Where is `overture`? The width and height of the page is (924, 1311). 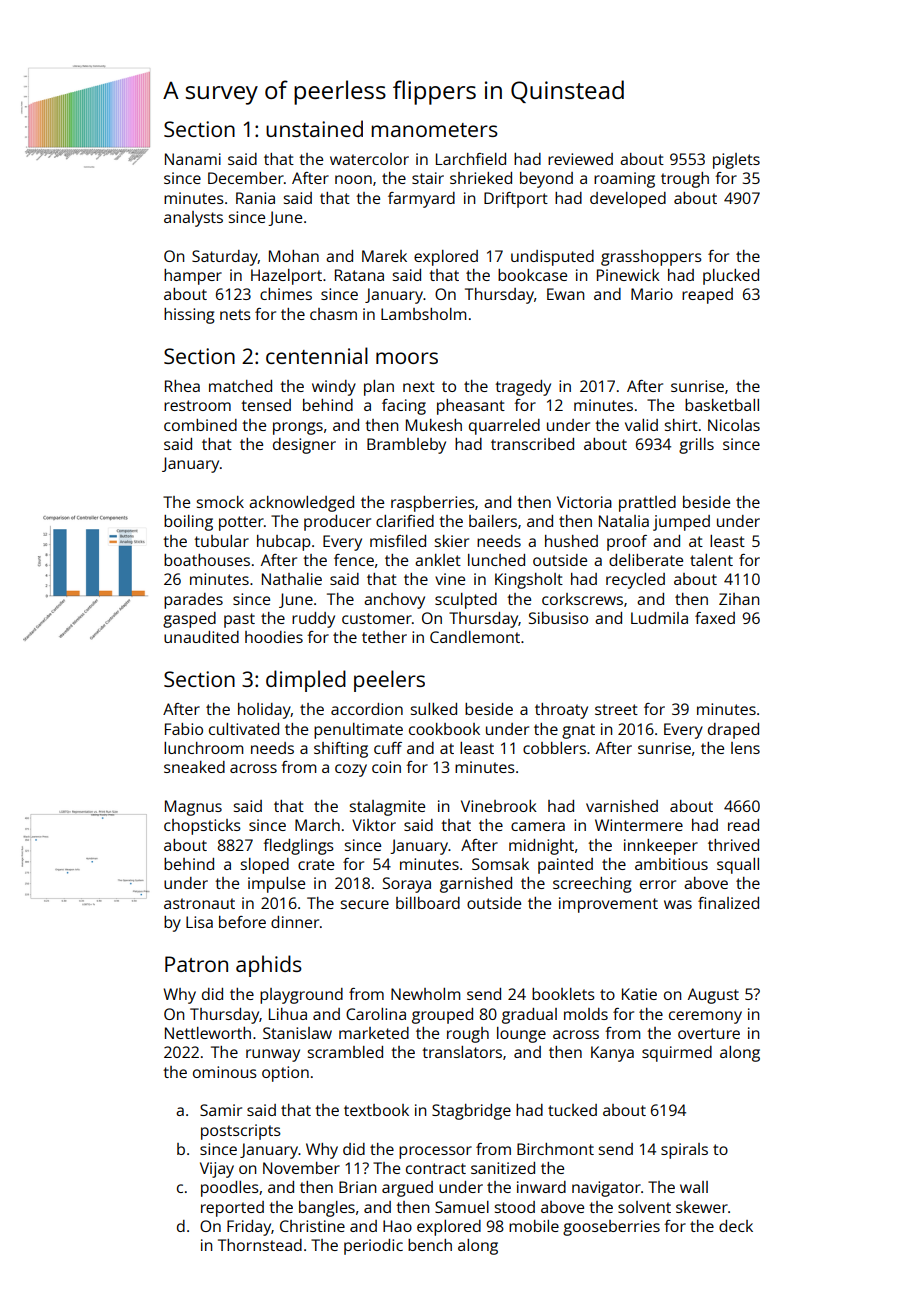
overture is located at coordinates (709, 1033).
